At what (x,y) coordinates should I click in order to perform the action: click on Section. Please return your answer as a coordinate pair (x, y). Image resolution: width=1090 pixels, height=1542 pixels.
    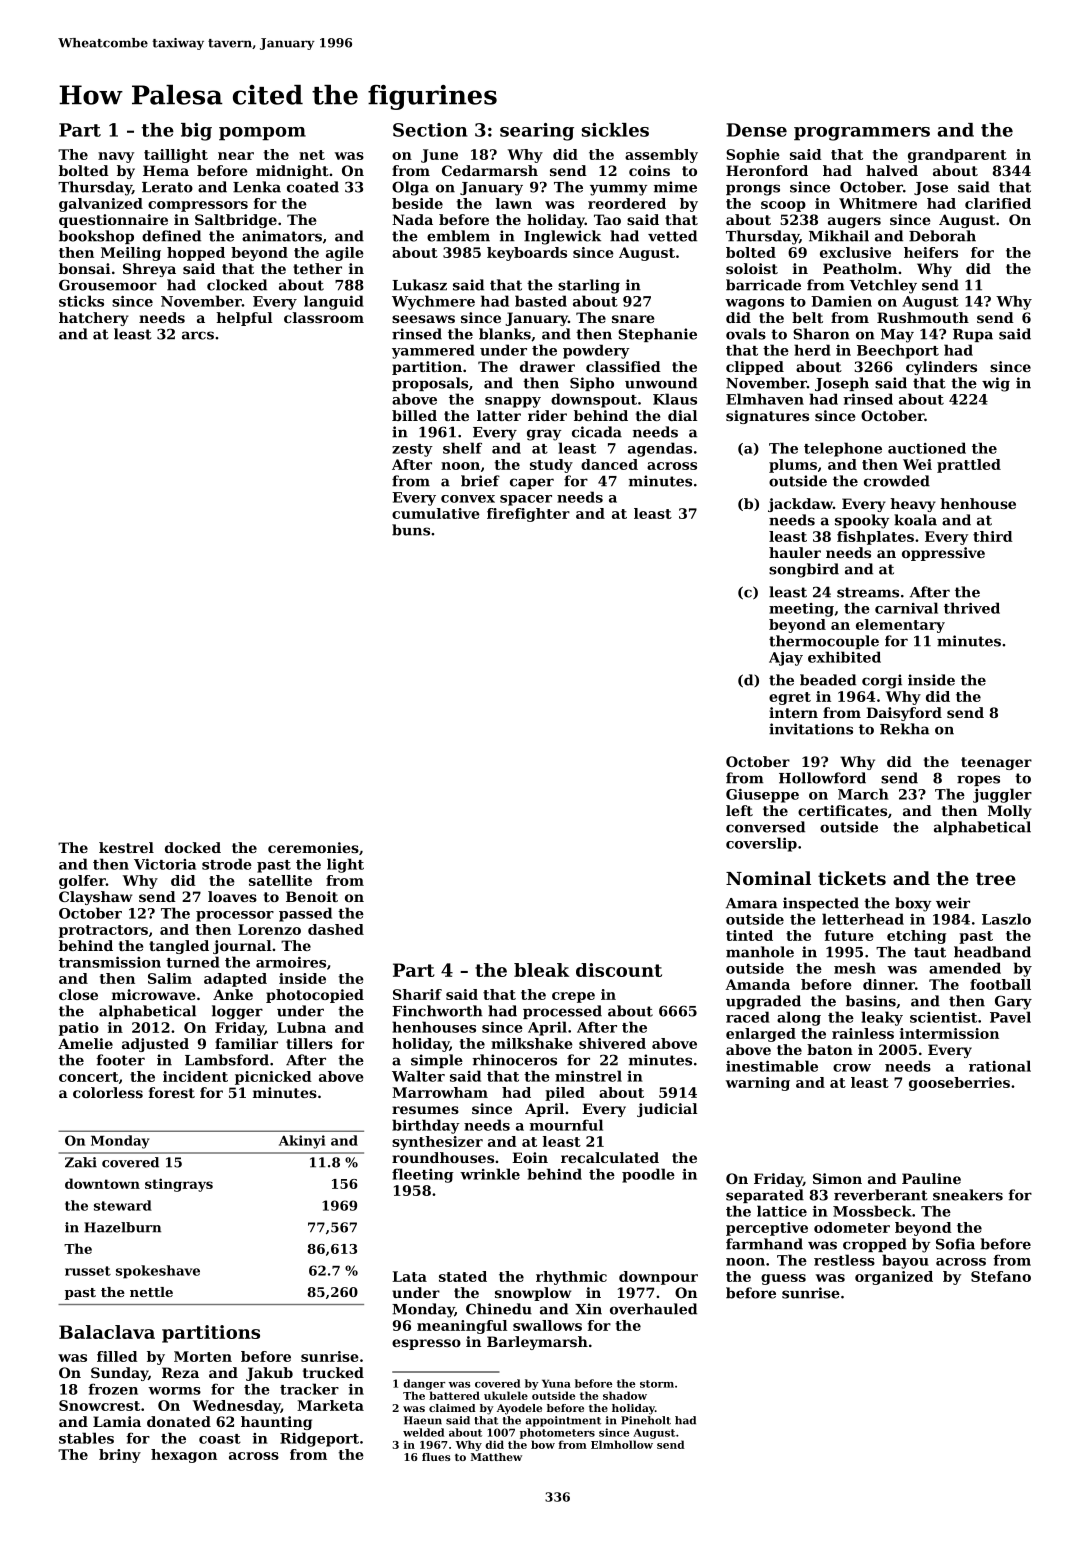
    Looking at the image, I should click on (430, 130).
